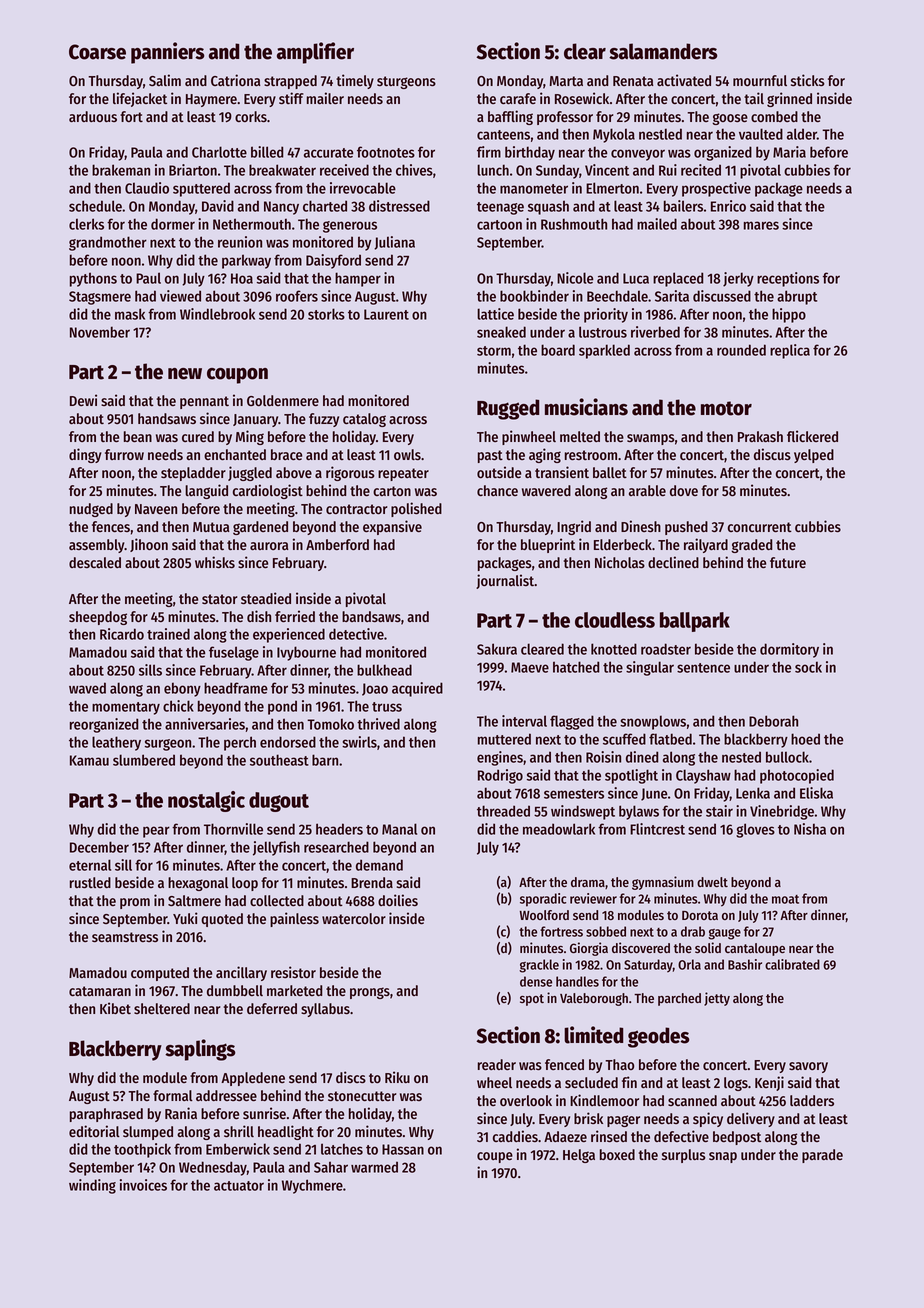 This screenshot has height=1308, width=924. Describe the element at coordinates (812, 436) in the screenshot. I see `flickered` at that location.
